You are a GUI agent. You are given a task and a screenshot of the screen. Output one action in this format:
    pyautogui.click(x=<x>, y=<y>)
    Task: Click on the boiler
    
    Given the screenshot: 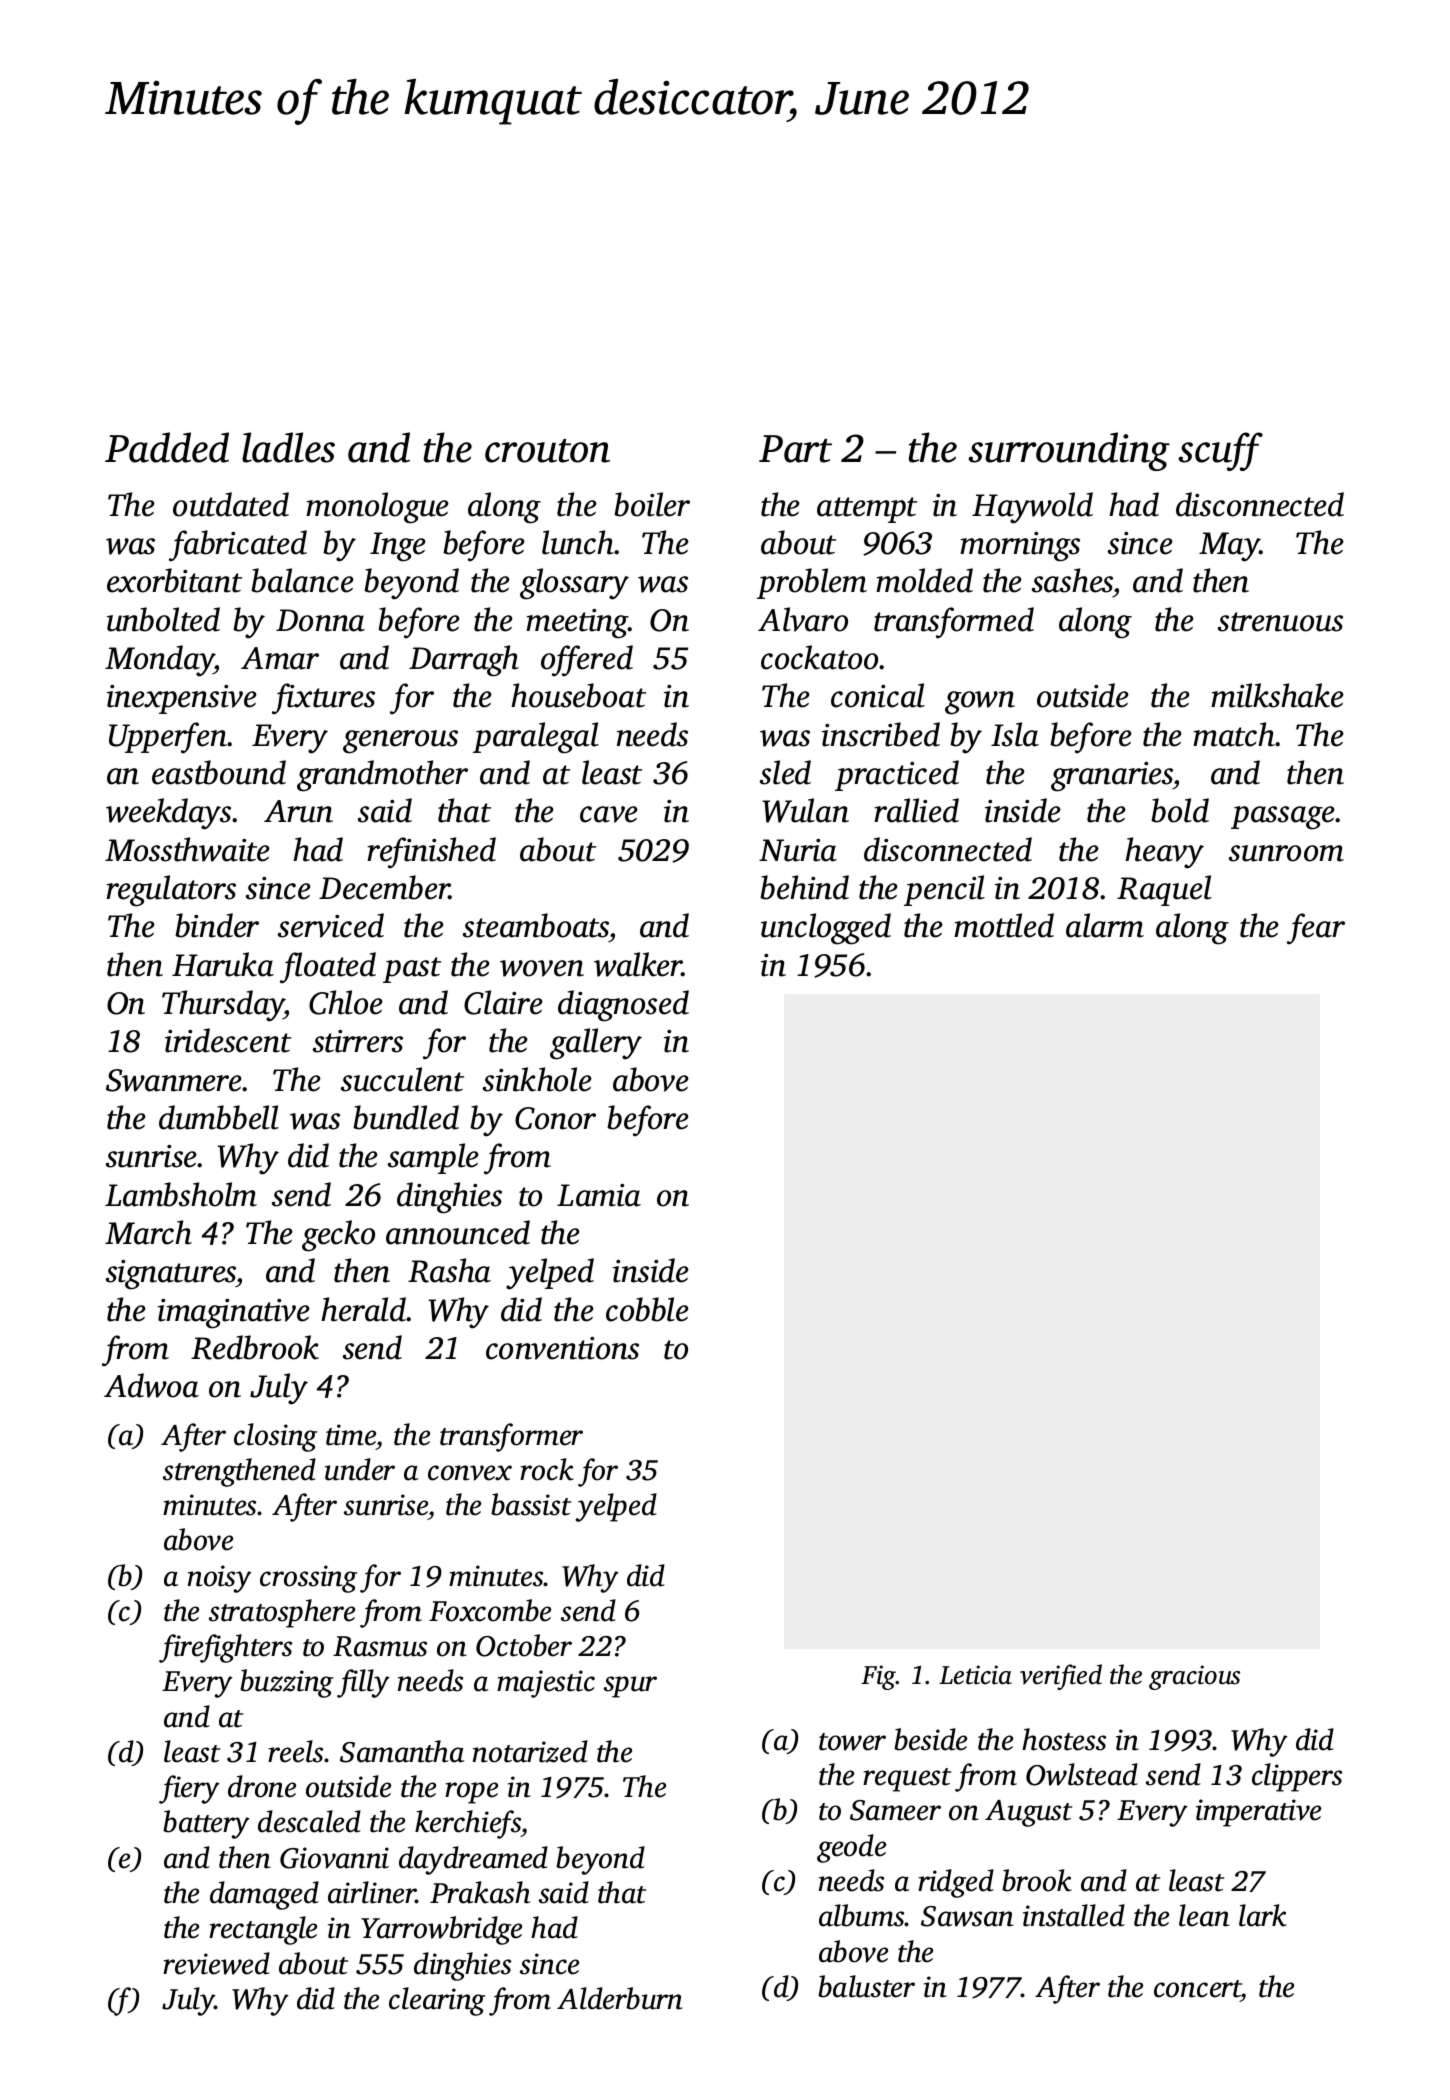 What is the action you would take?
    pyautogui.click(x=652, y=504)
